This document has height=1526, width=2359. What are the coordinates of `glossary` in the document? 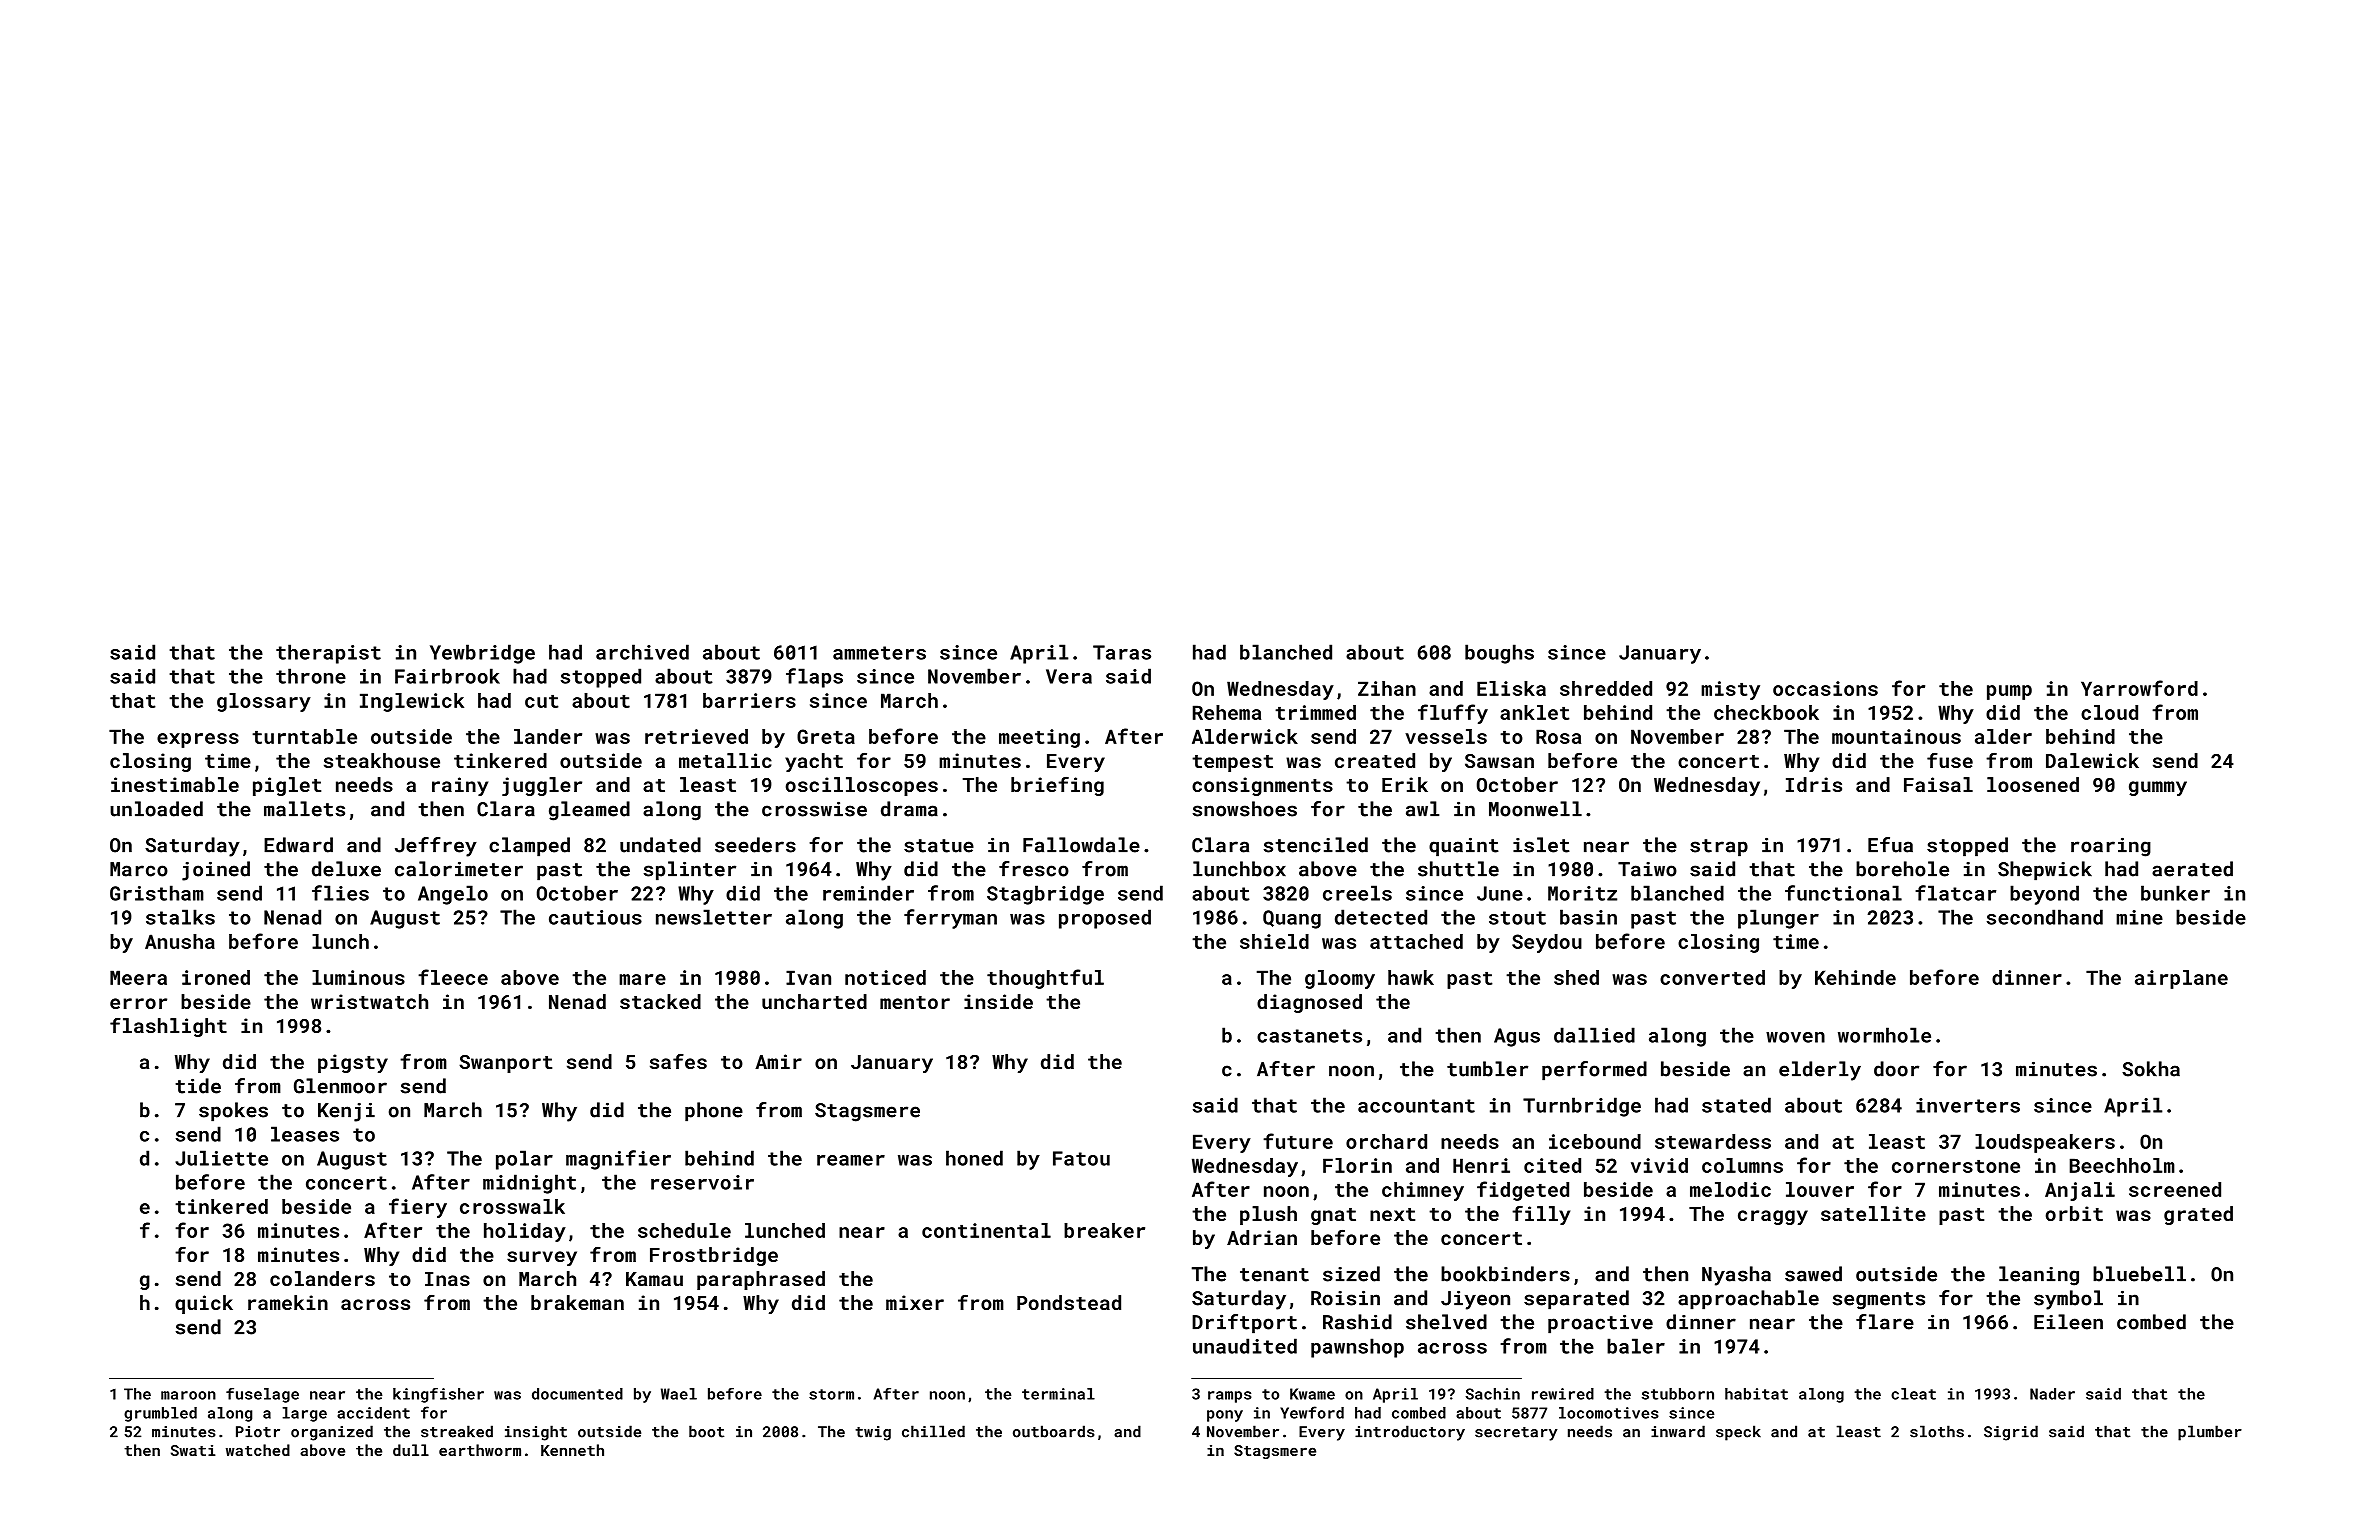 It's located at (264, 702).
